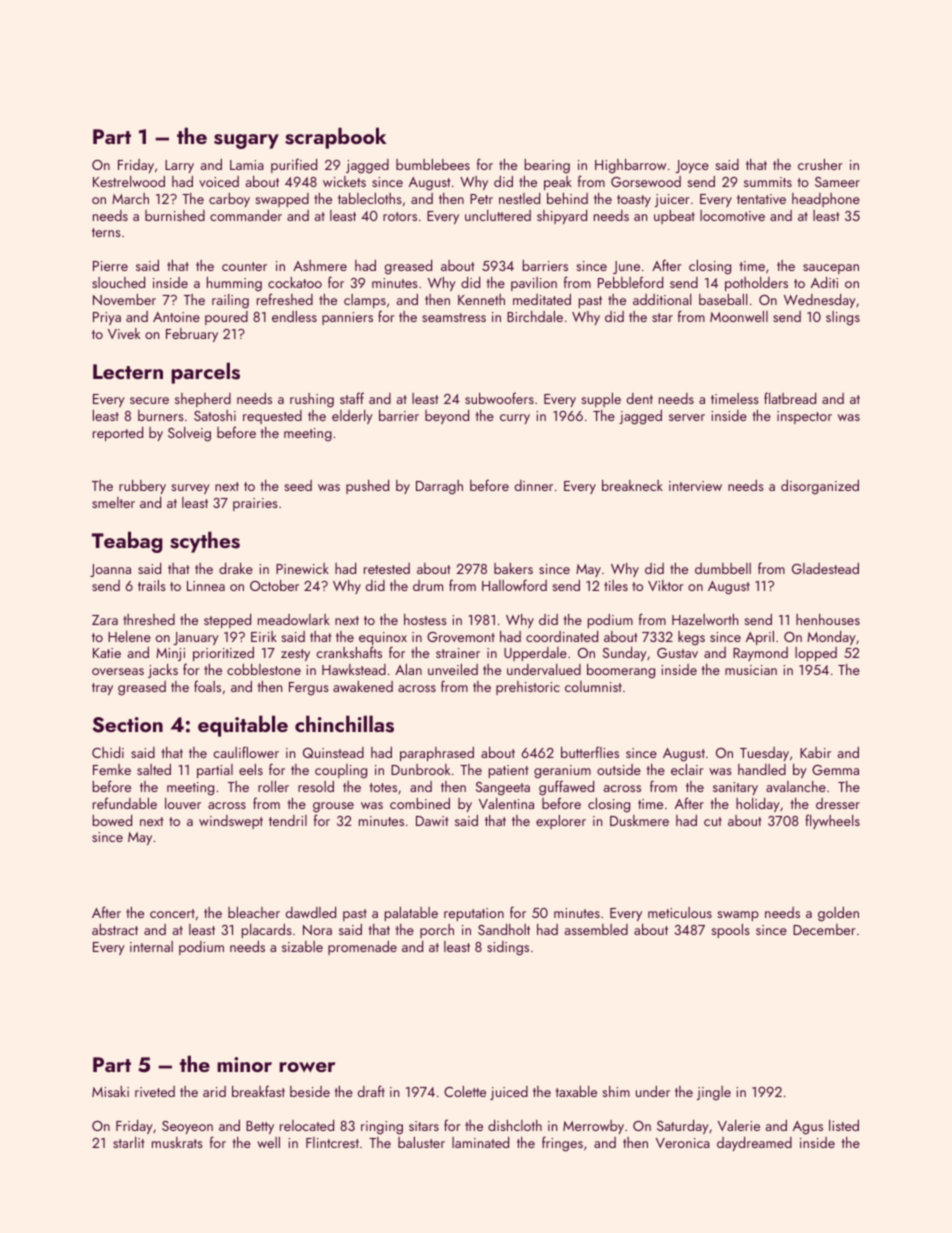 The height and width of the page is (1233, 952). Describe the element at coordinates (691, 638) in the page. I see `kegs` at that location.
